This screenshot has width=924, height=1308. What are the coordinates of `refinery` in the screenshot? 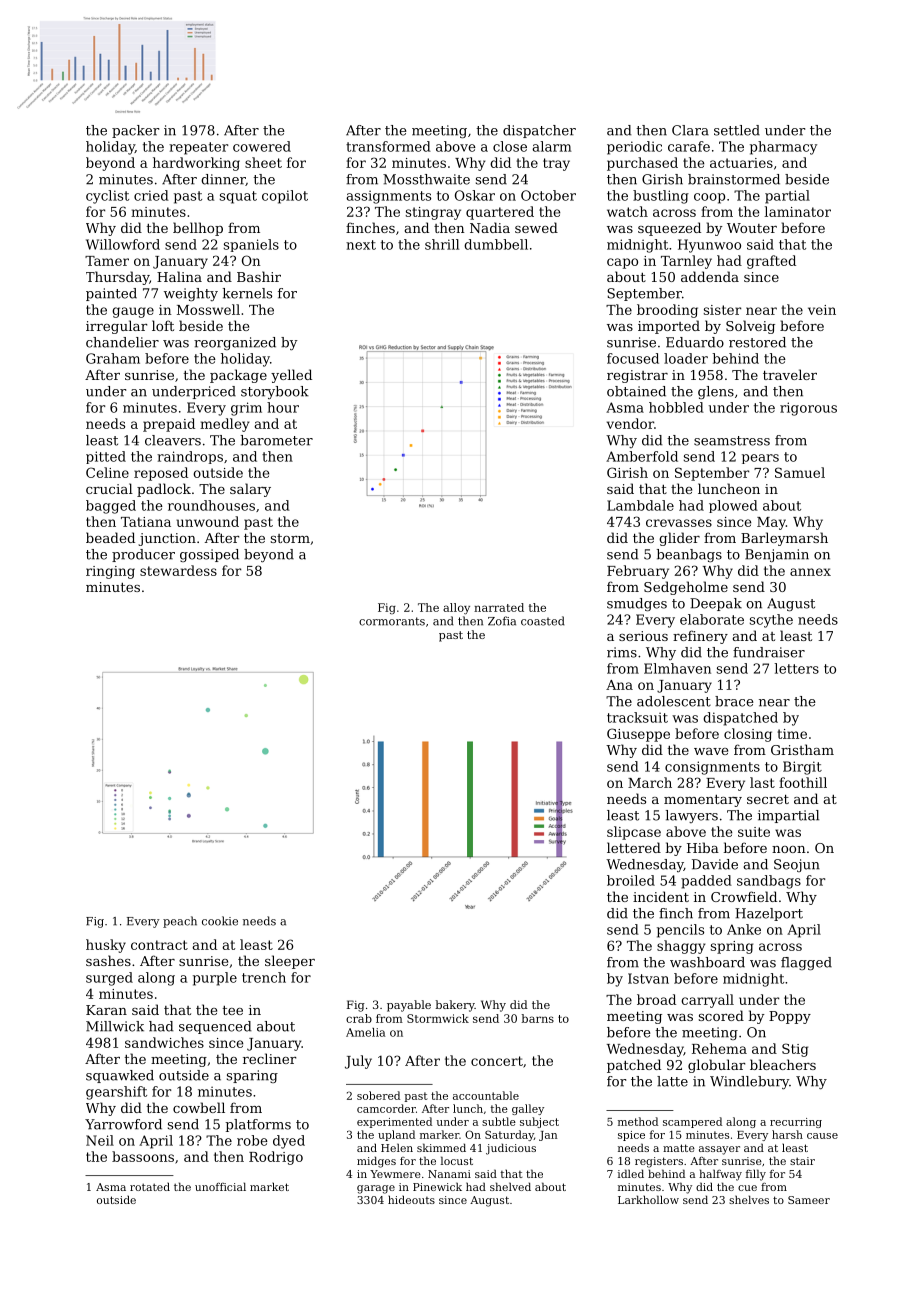 It's located at (700, 637).
